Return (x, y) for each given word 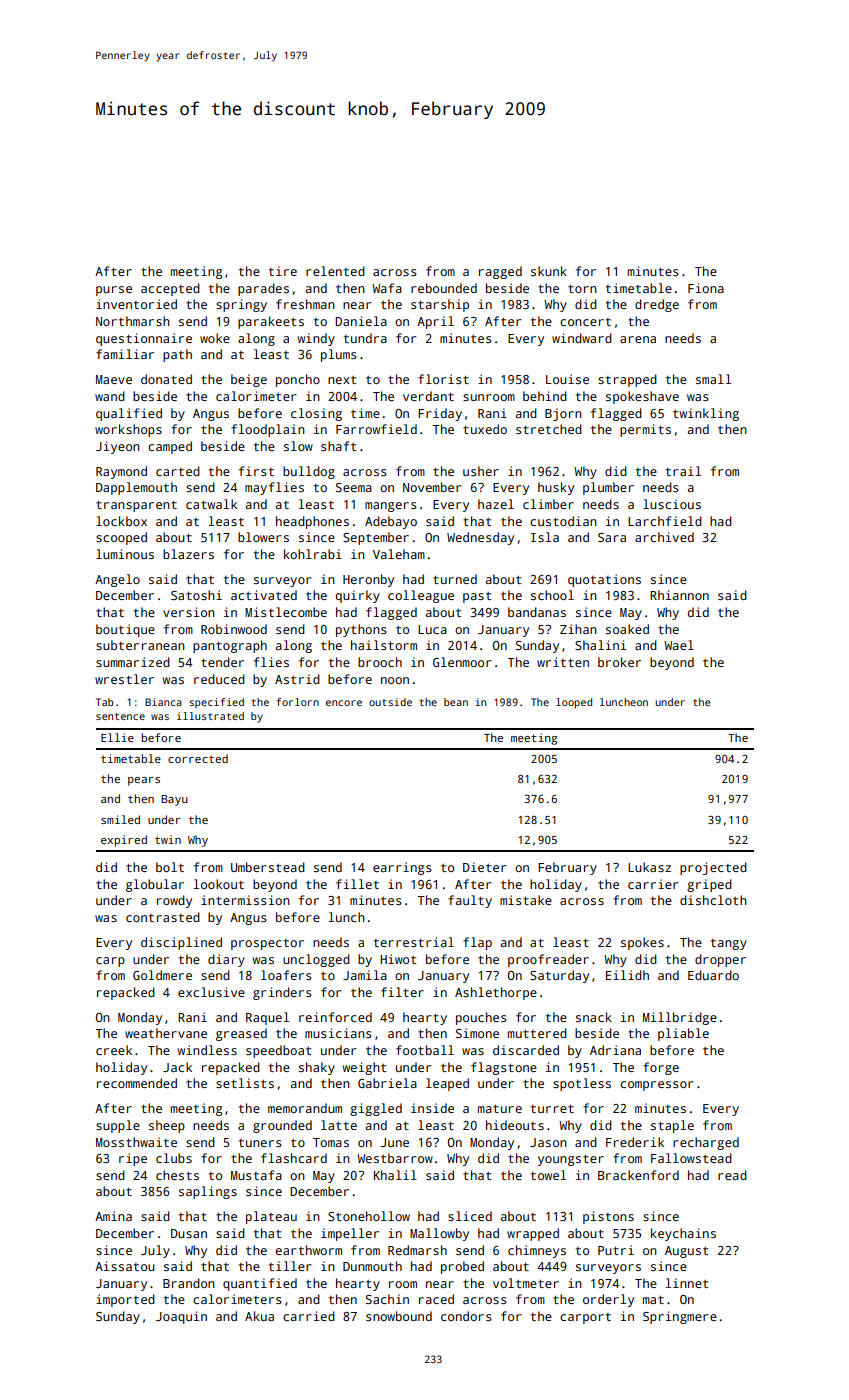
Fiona (706, 288)
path (177, 355)
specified (216, 703)
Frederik (635, 1142)
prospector (267, 944)
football (425, 1050)
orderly (608, 1300)
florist (443, 379)
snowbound (399, 1316)
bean (456, 702)
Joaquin (181, 1317)
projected (713, 868)
